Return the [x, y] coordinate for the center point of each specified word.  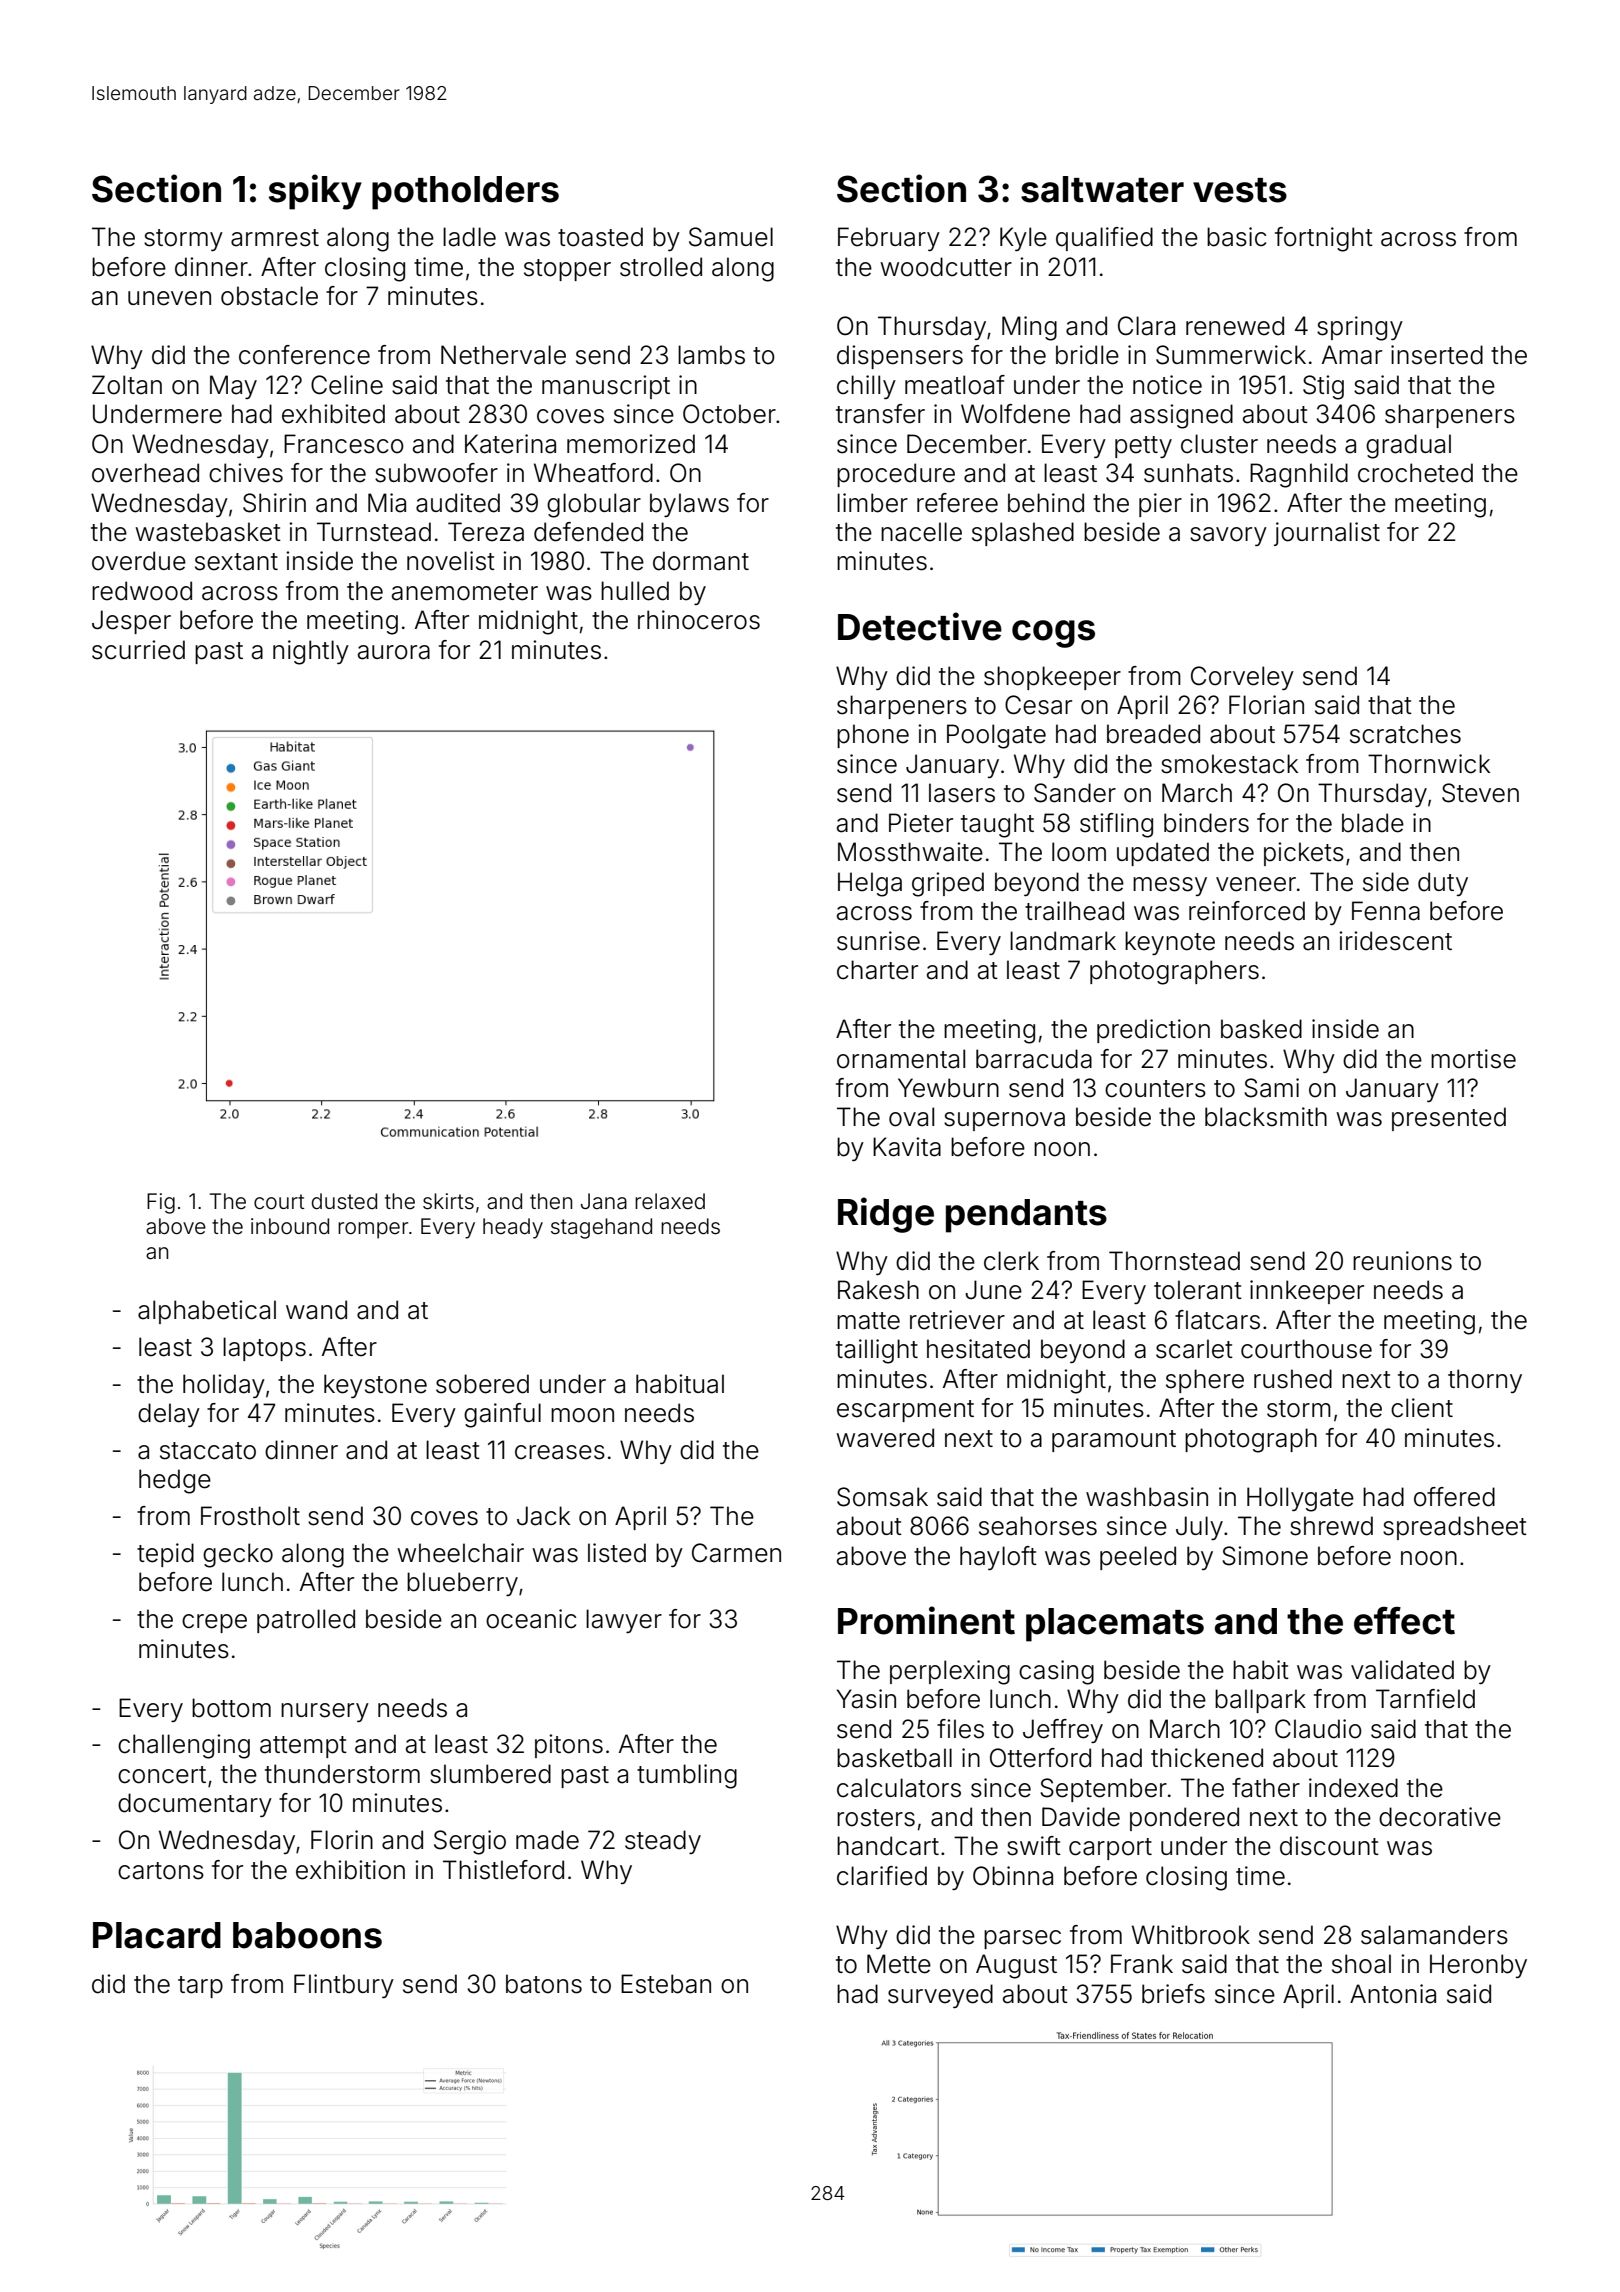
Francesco [344, 444]
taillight [877, 1351]
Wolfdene [1015, 414]
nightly [311, 652]
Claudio [1318, 1729]
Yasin [866, 1699]
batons [544, 1984]
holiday [224, 1386]
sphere [1205, 1381]
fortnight [1324, 239]
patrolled [306, 1621]
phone [873, 736]
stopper [567, 270]
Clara [1146, 326]
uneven [169, 298]
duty [1443, 884]
